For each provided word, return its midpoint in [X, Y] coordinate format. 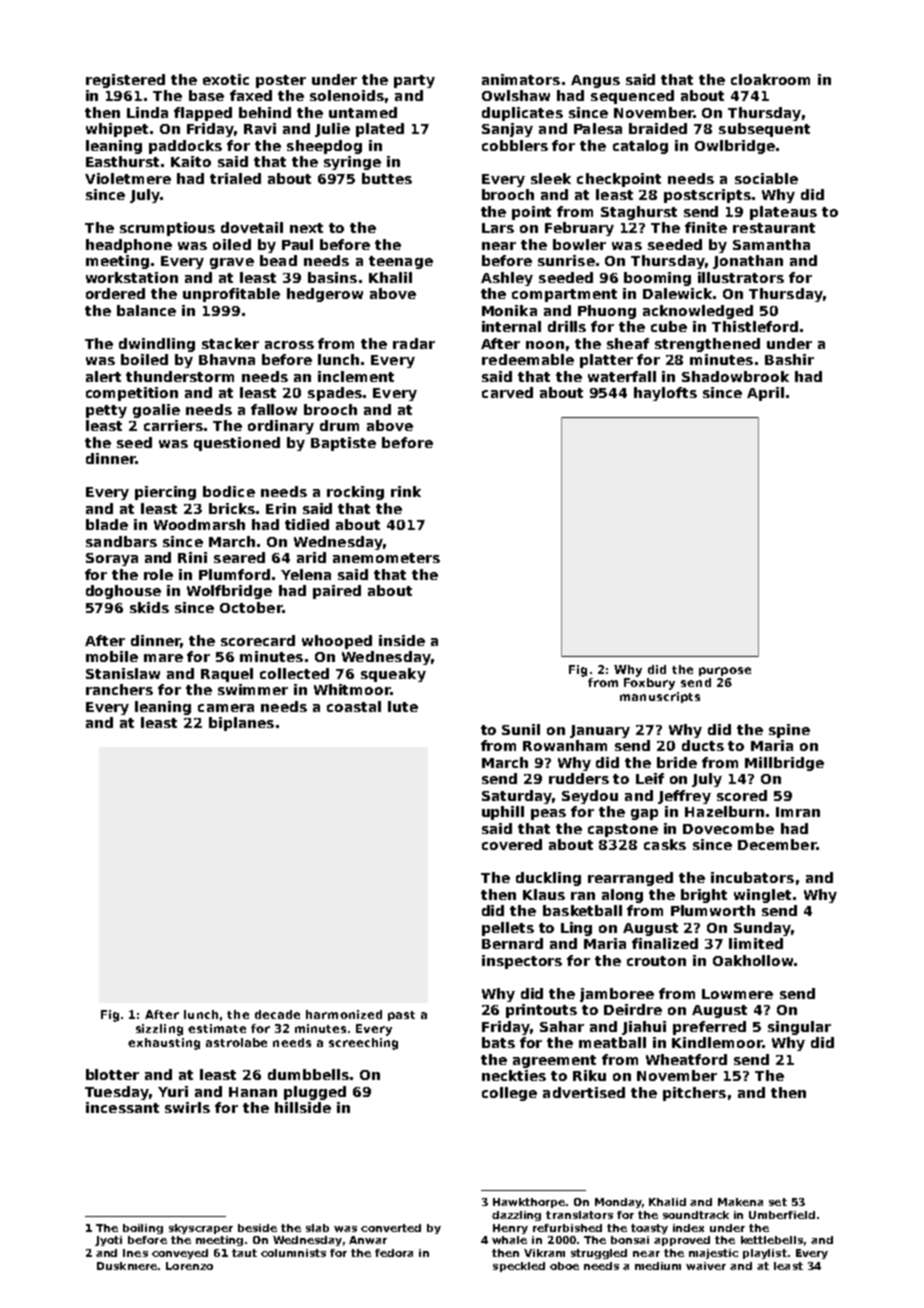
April [765, 394]
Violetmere [128, 178]
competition [132, 394]
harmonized [344, 1014]
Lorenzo [189, 1266]
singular [799, 1028]
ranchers [119, 689]
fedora [394, 1253]
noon [545, 345]
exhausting [164, 1044]
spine [789, 731]
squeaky [393, 675]
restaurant [774, 228]
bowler [579, 244]
